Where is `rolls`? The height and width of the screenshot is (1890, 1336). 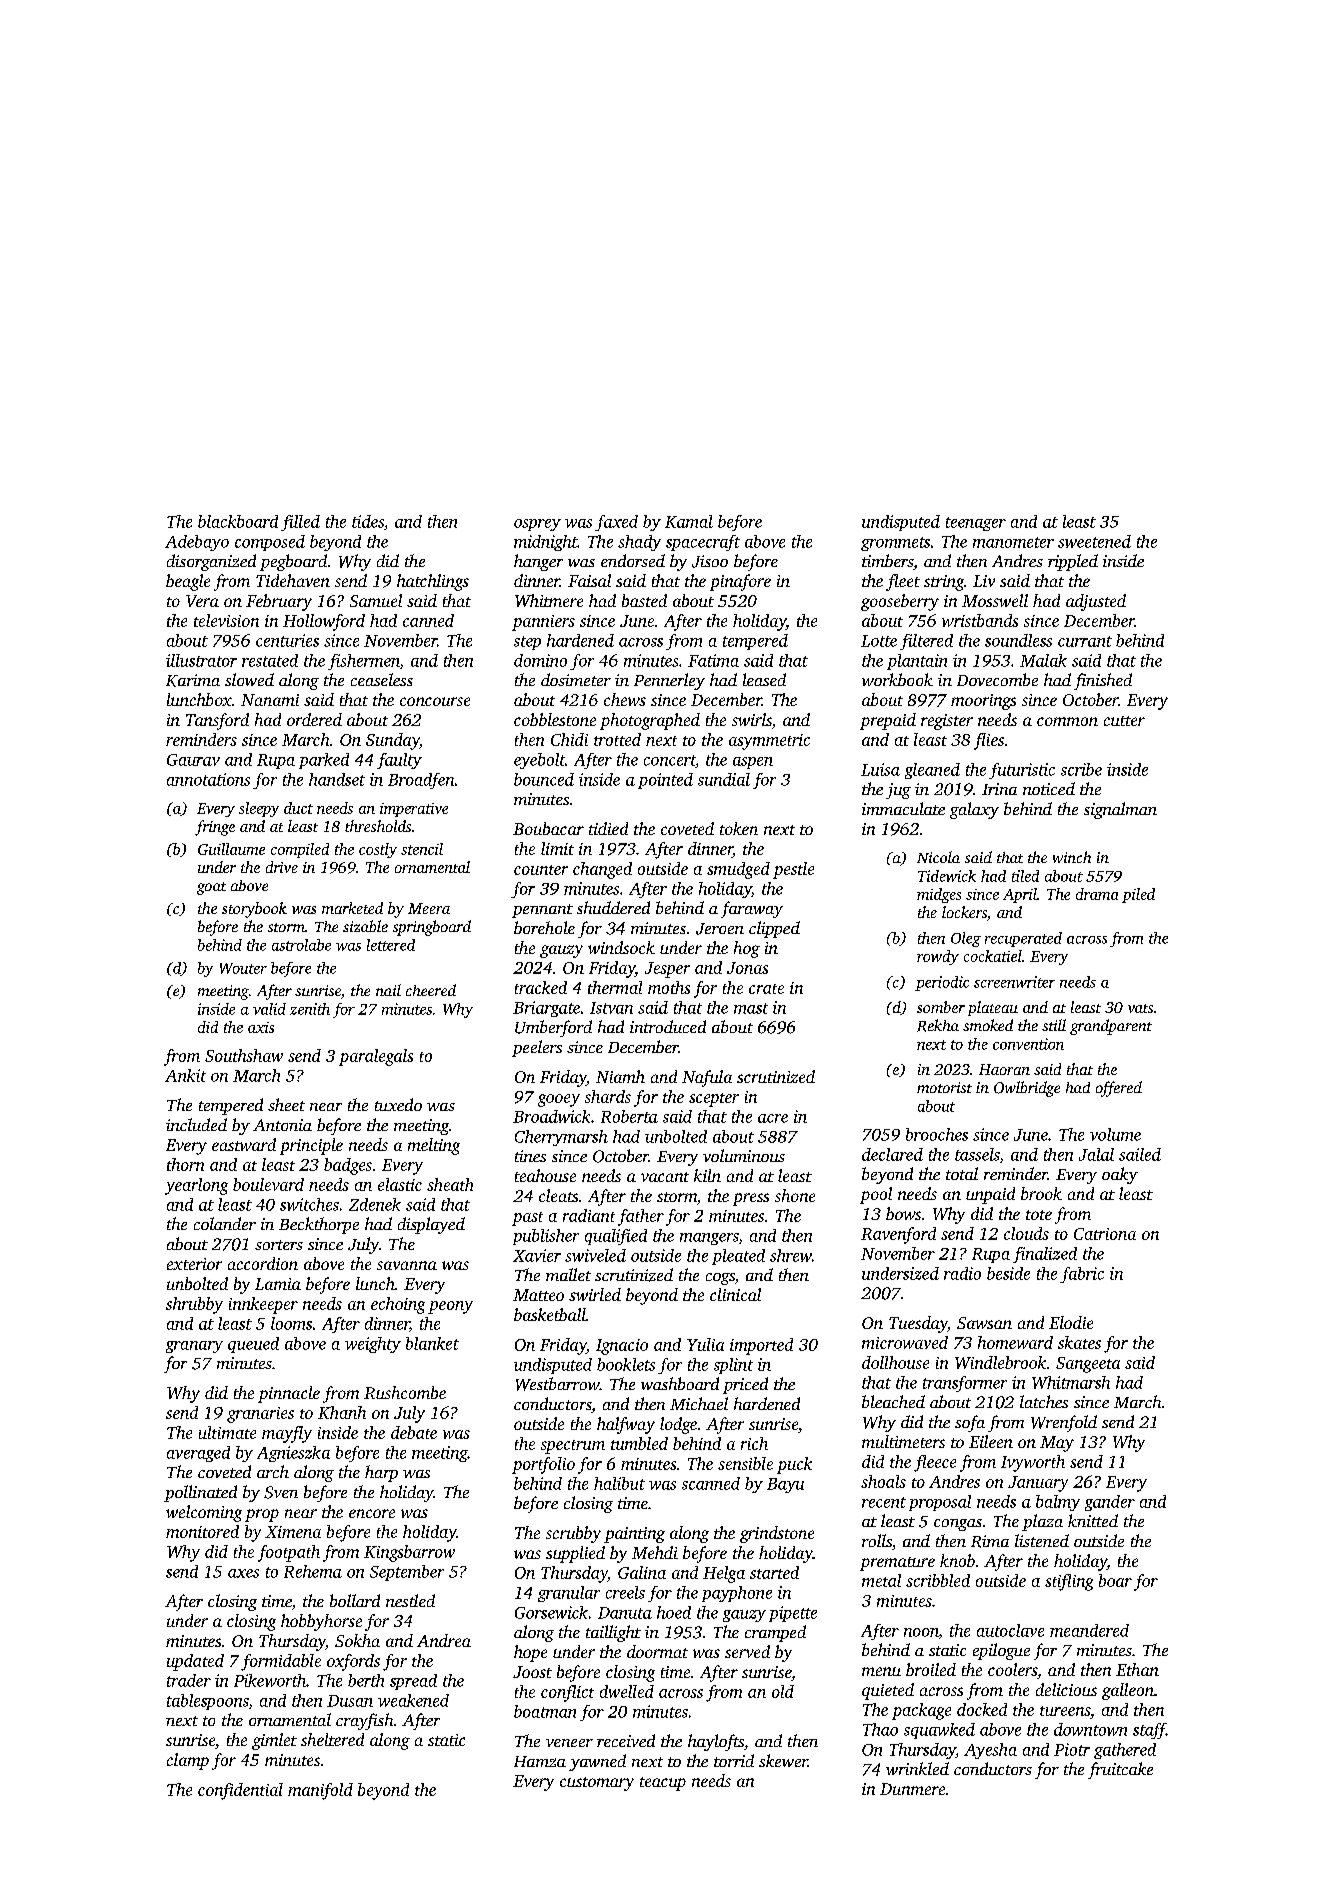
rolls is located at coordinates (877, 1540).
